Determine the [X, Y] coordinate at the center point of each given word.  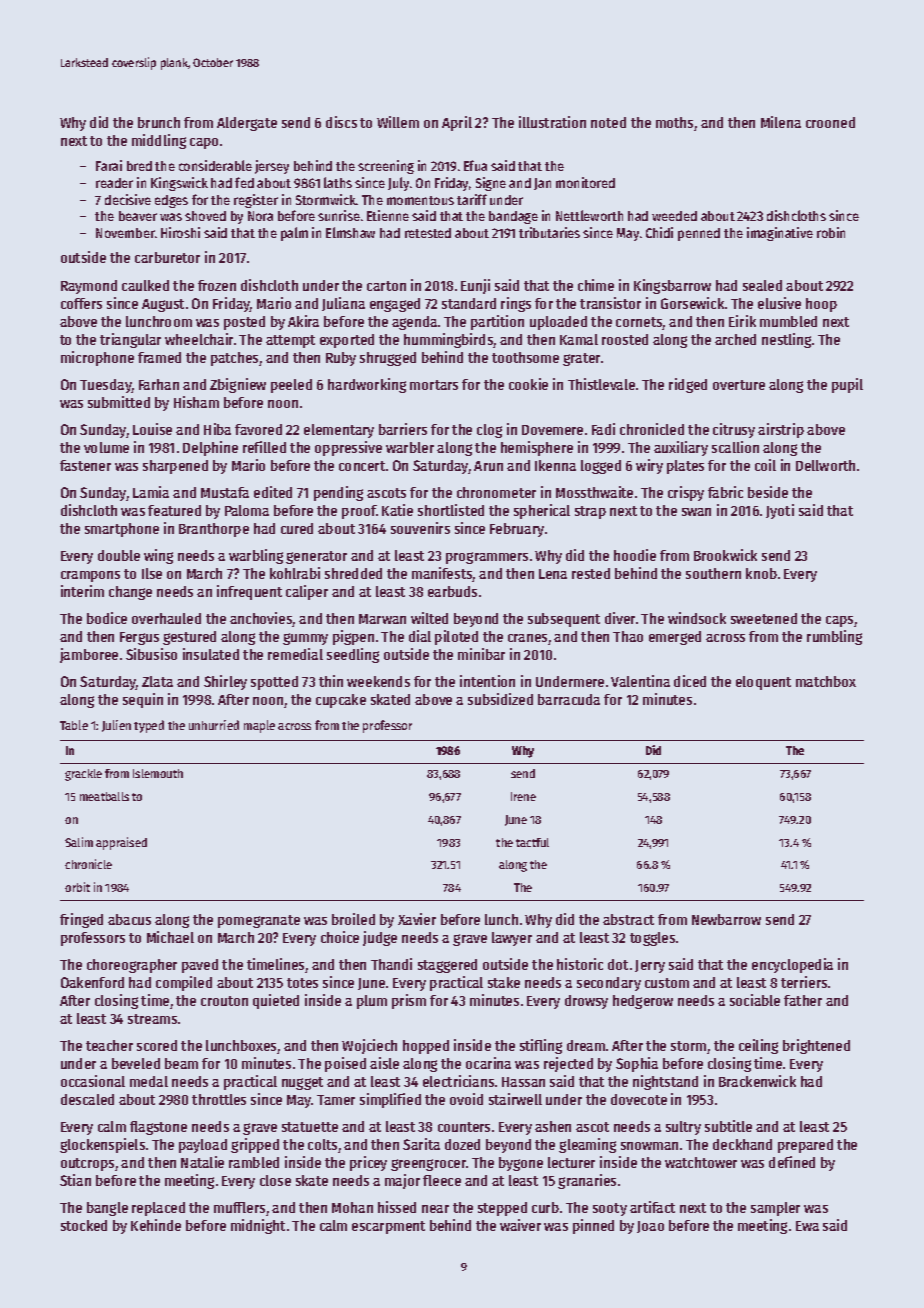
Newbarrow [726, 919]
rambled [254, 1162]
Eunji [475, 286]
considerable [215, 165]
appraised [121, 843]
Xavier [417, 919]
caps [839, 621]
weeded [674, 216]
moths [674, 122]
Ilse [152, 573]
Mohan [352, 1207]
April [457, 123]
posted [244, 323]
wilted [429, 618]
